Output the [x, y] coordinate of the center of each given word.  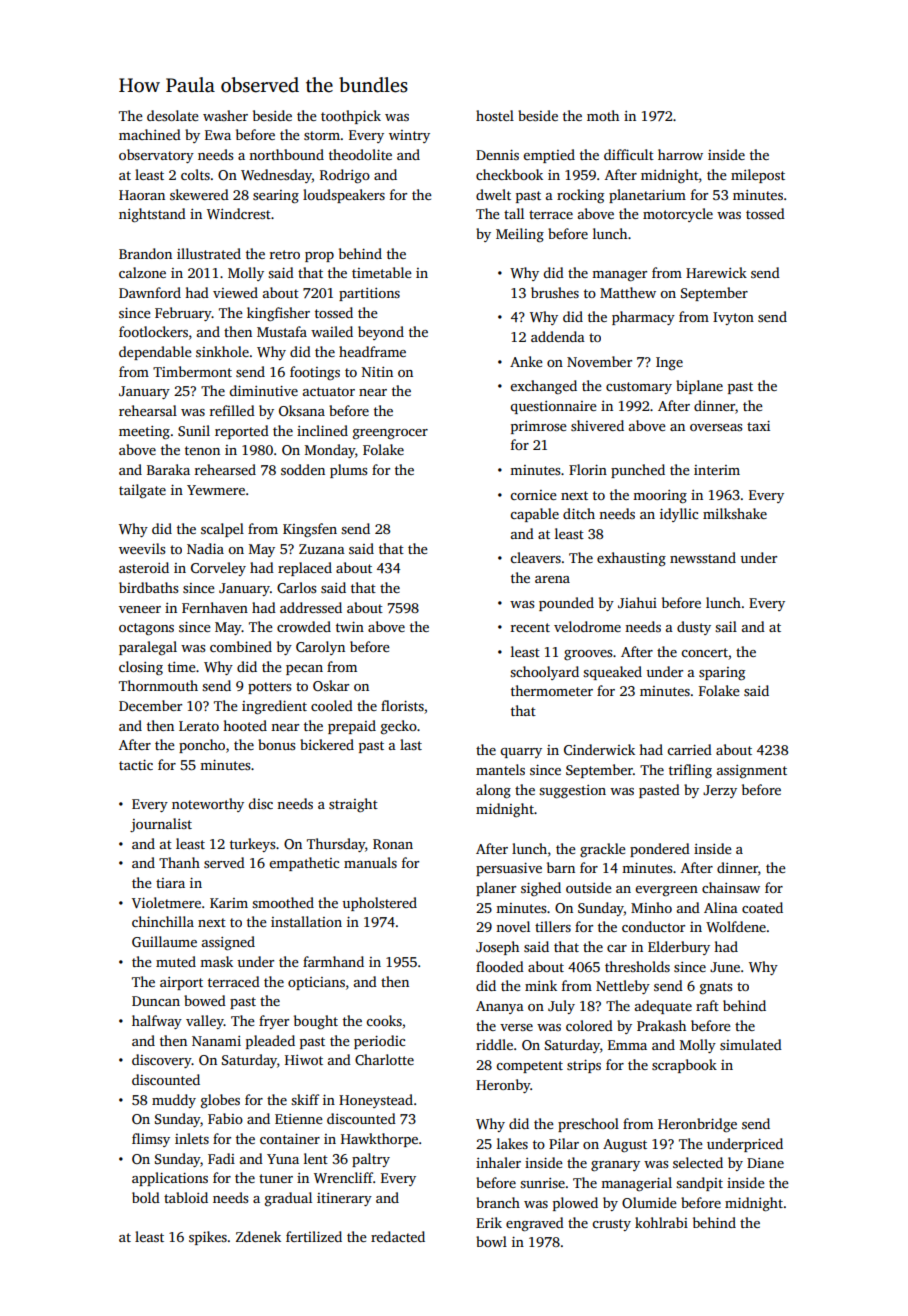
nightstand [152, 215]
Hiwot [304, 1060]
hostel [495, 115]
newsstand [703, 557]
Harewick [716, 272]
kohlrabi [661, 1222]
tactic [136, 765]
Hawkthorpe [379, 1140]
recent [530, 627]
